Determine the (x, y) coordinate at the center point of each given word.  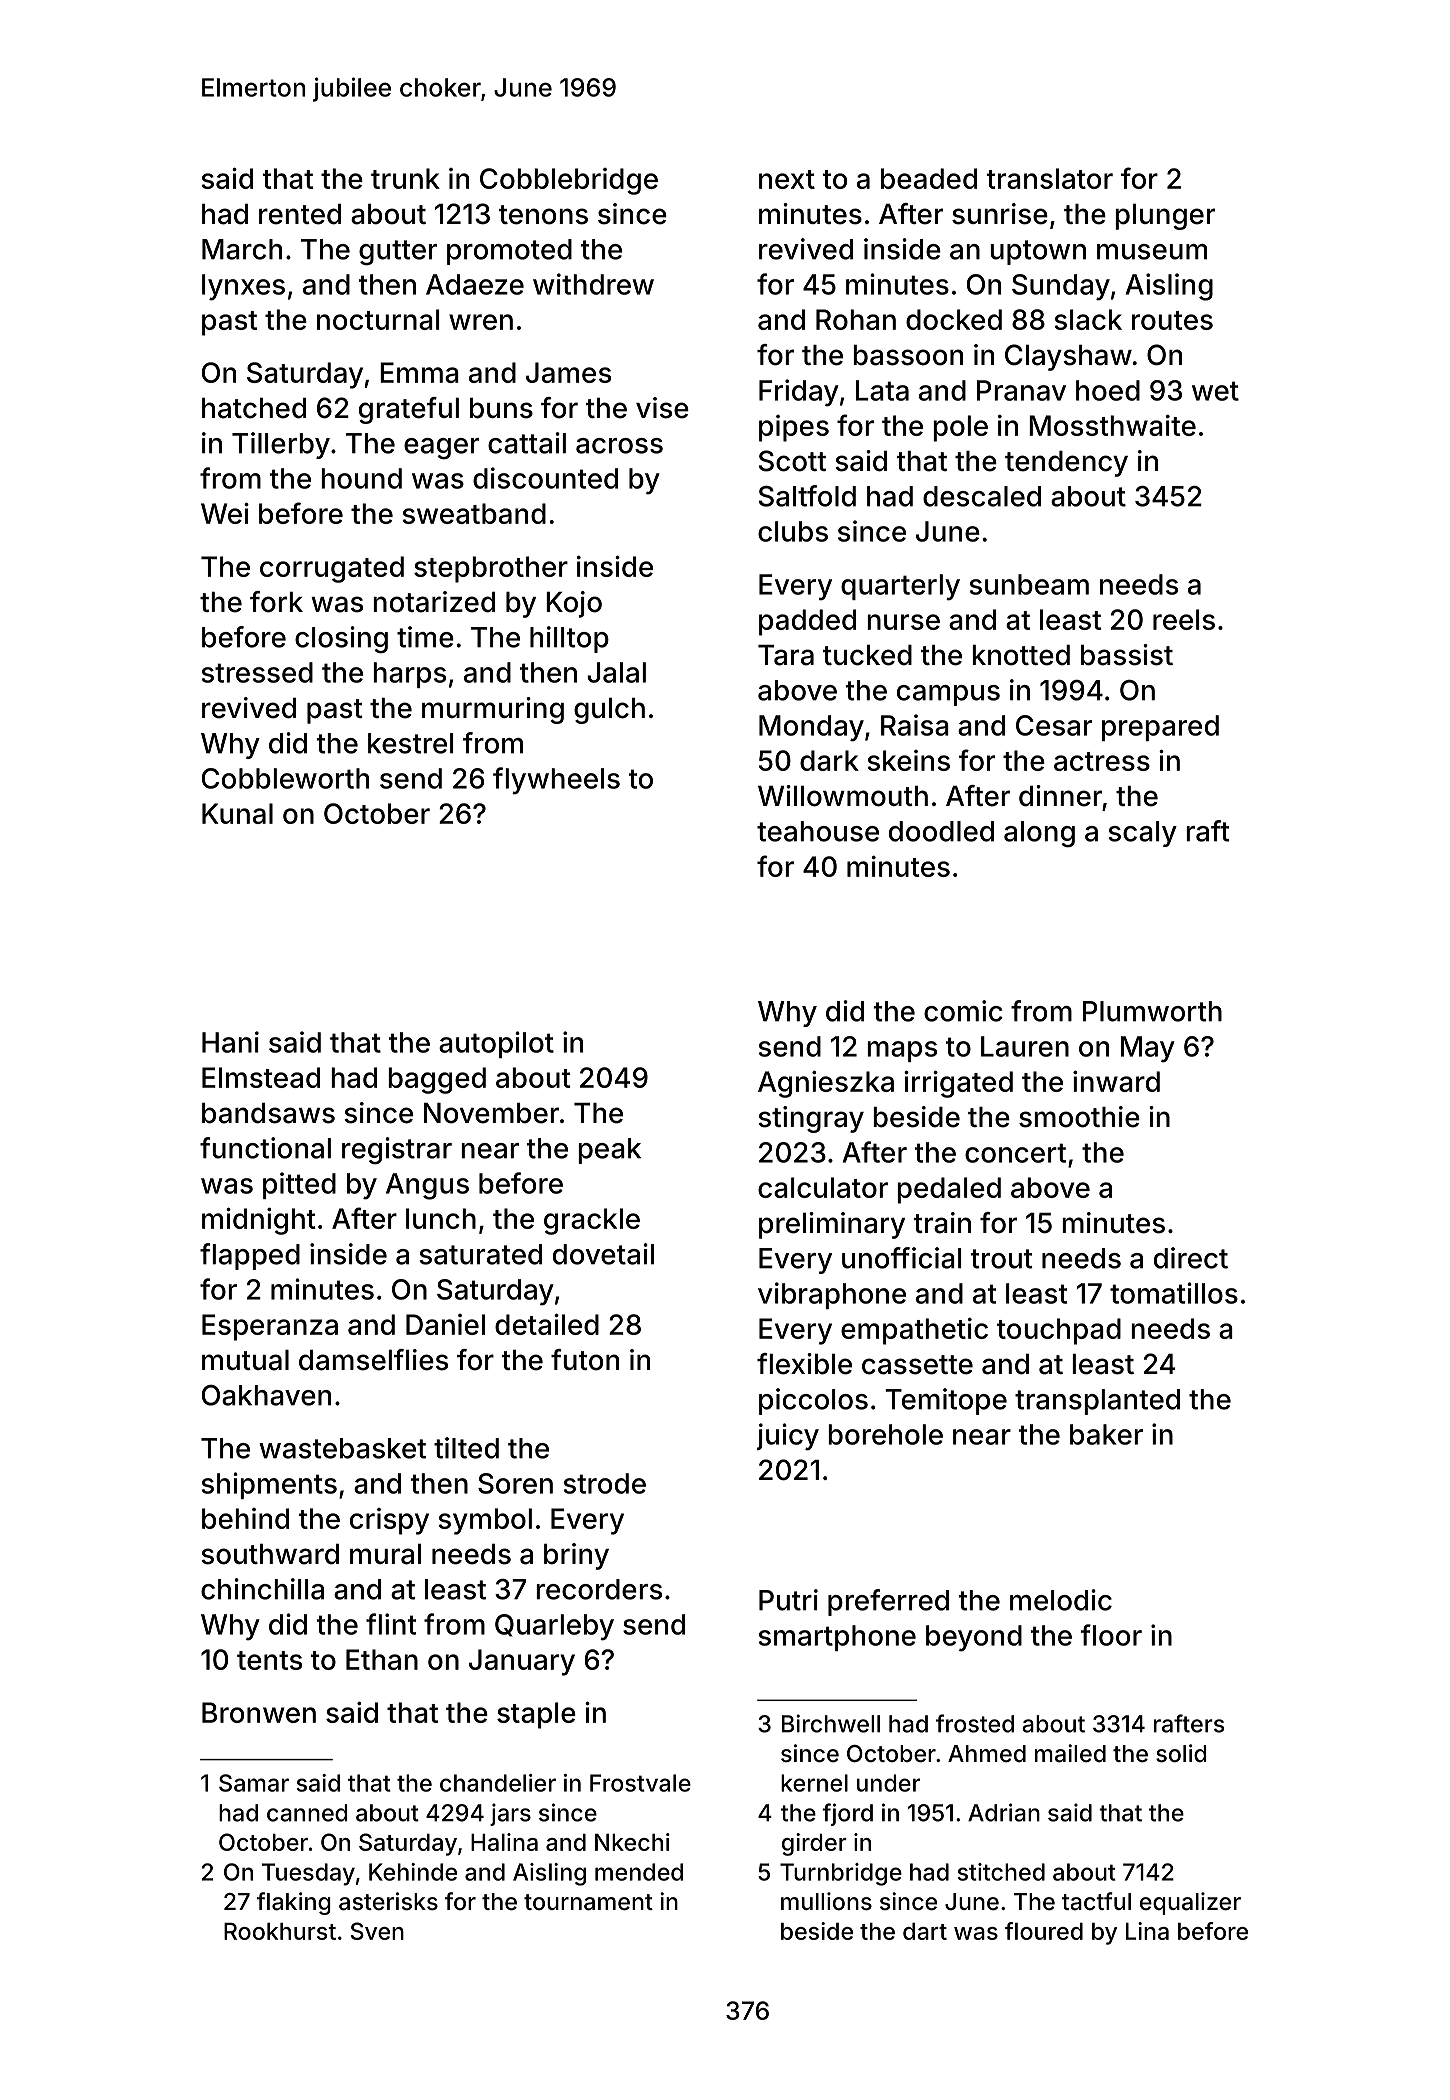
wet (1215, 391)
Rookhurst (280, 1931)
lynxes (243, 287)
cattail (527, 443)
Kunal (237, 813)
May (1148, 1049)
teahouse (818, 831)
